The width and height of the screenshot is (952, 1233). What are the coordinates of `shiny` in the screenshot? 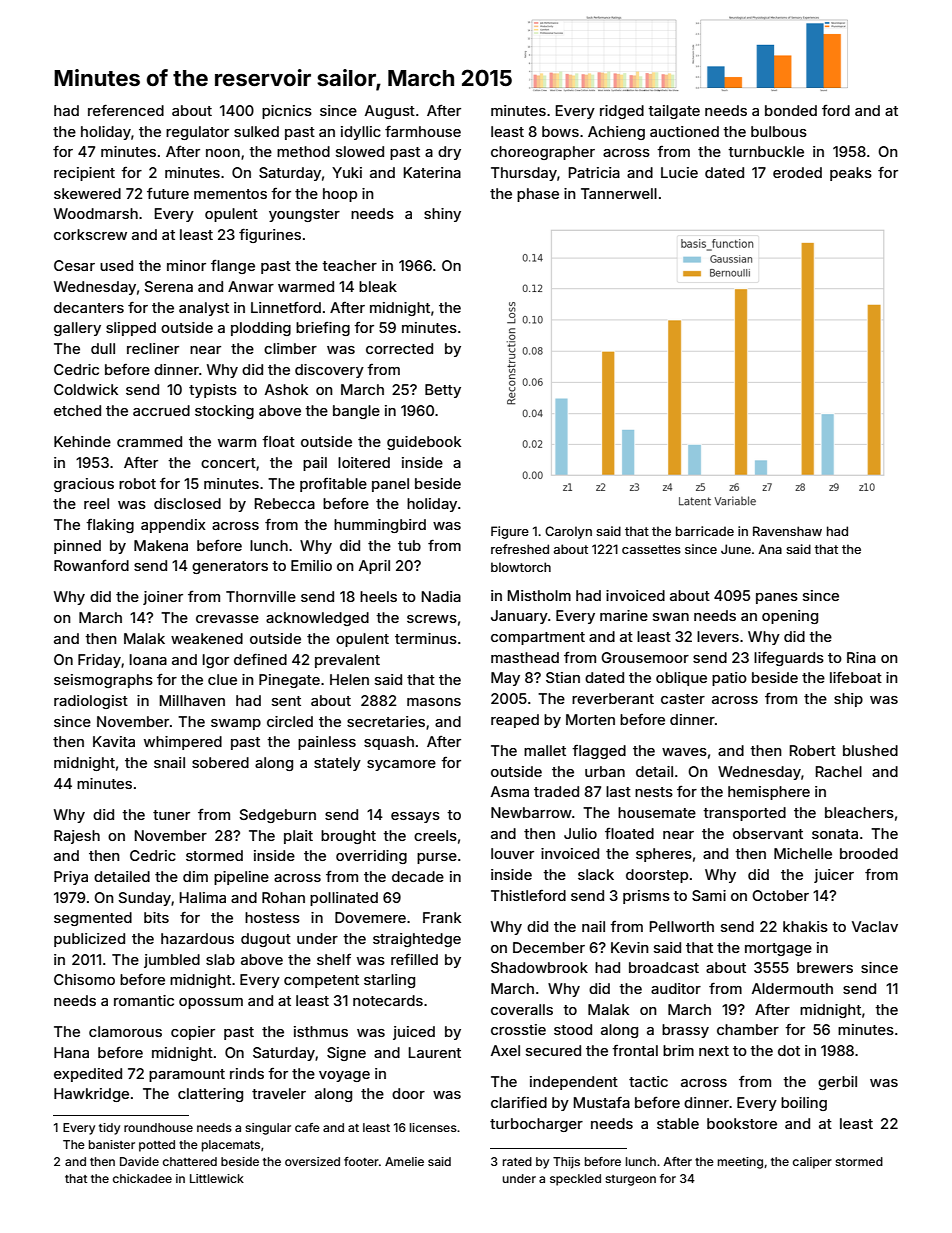 It's located at (442, 215).
